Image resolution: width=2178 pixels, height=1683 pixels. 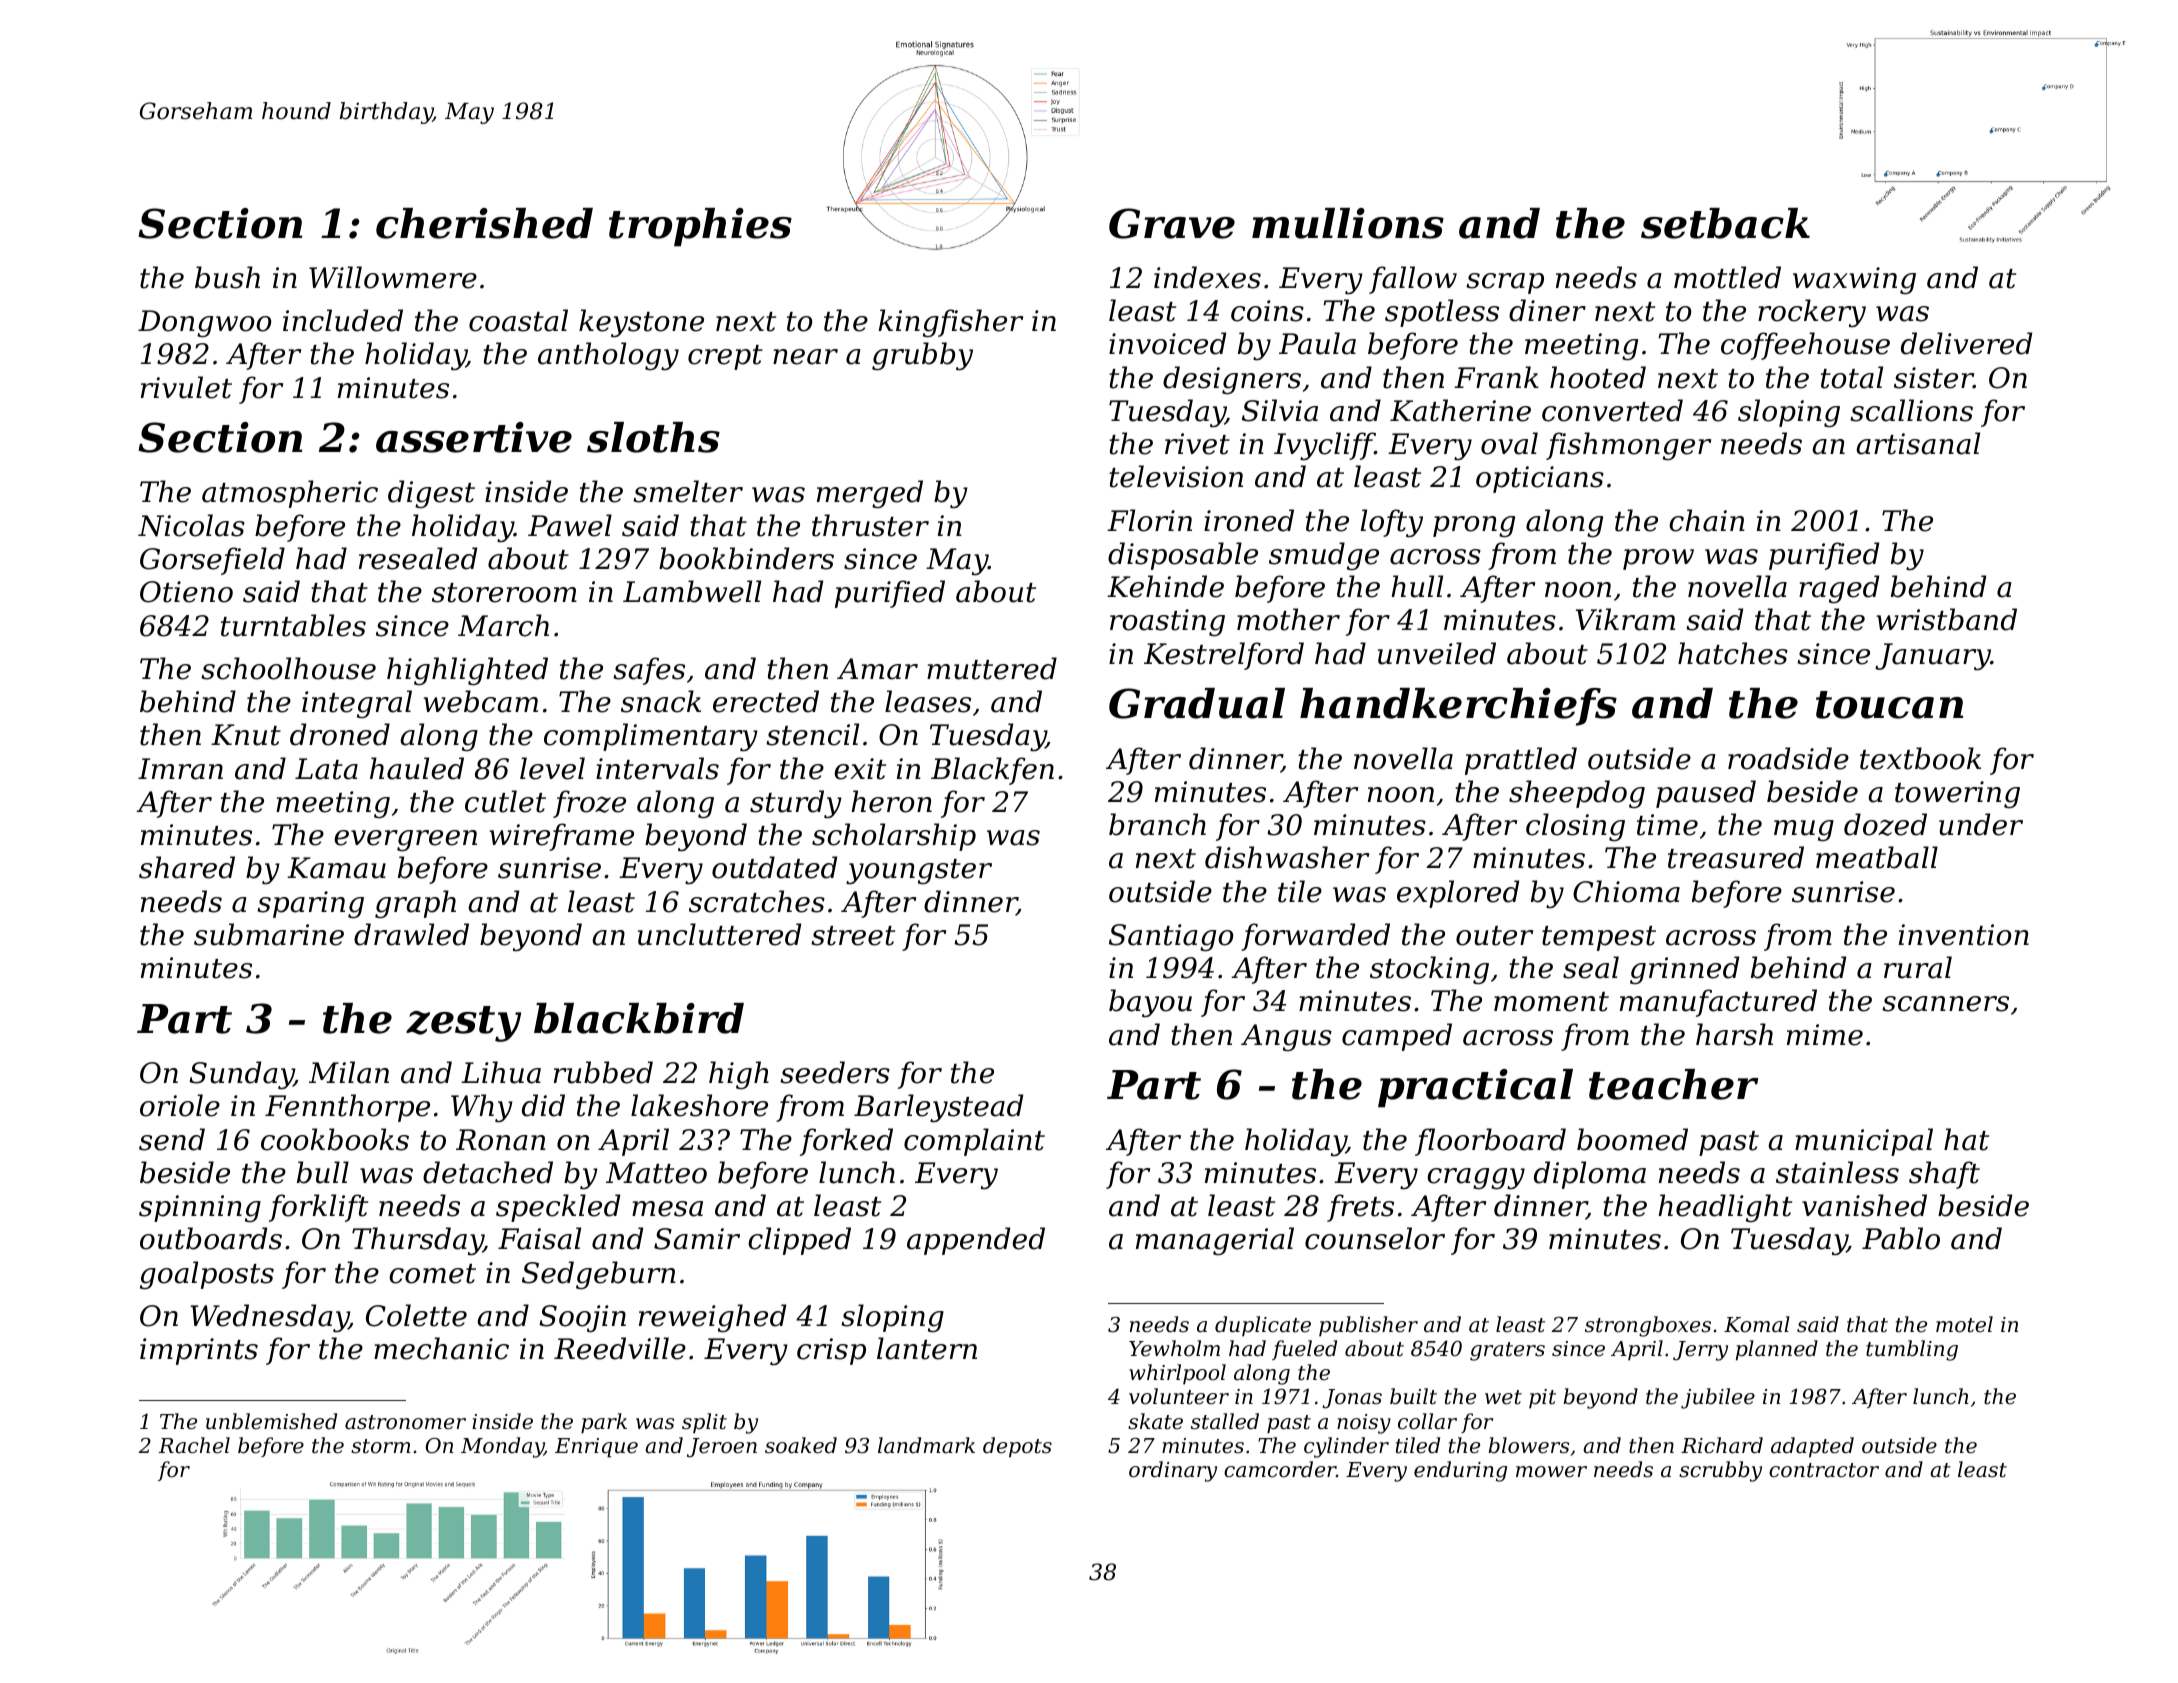 What do you see at coordinates (357, 704) in the screenshot?
I see `integral` at bounding box center [357, 704].
